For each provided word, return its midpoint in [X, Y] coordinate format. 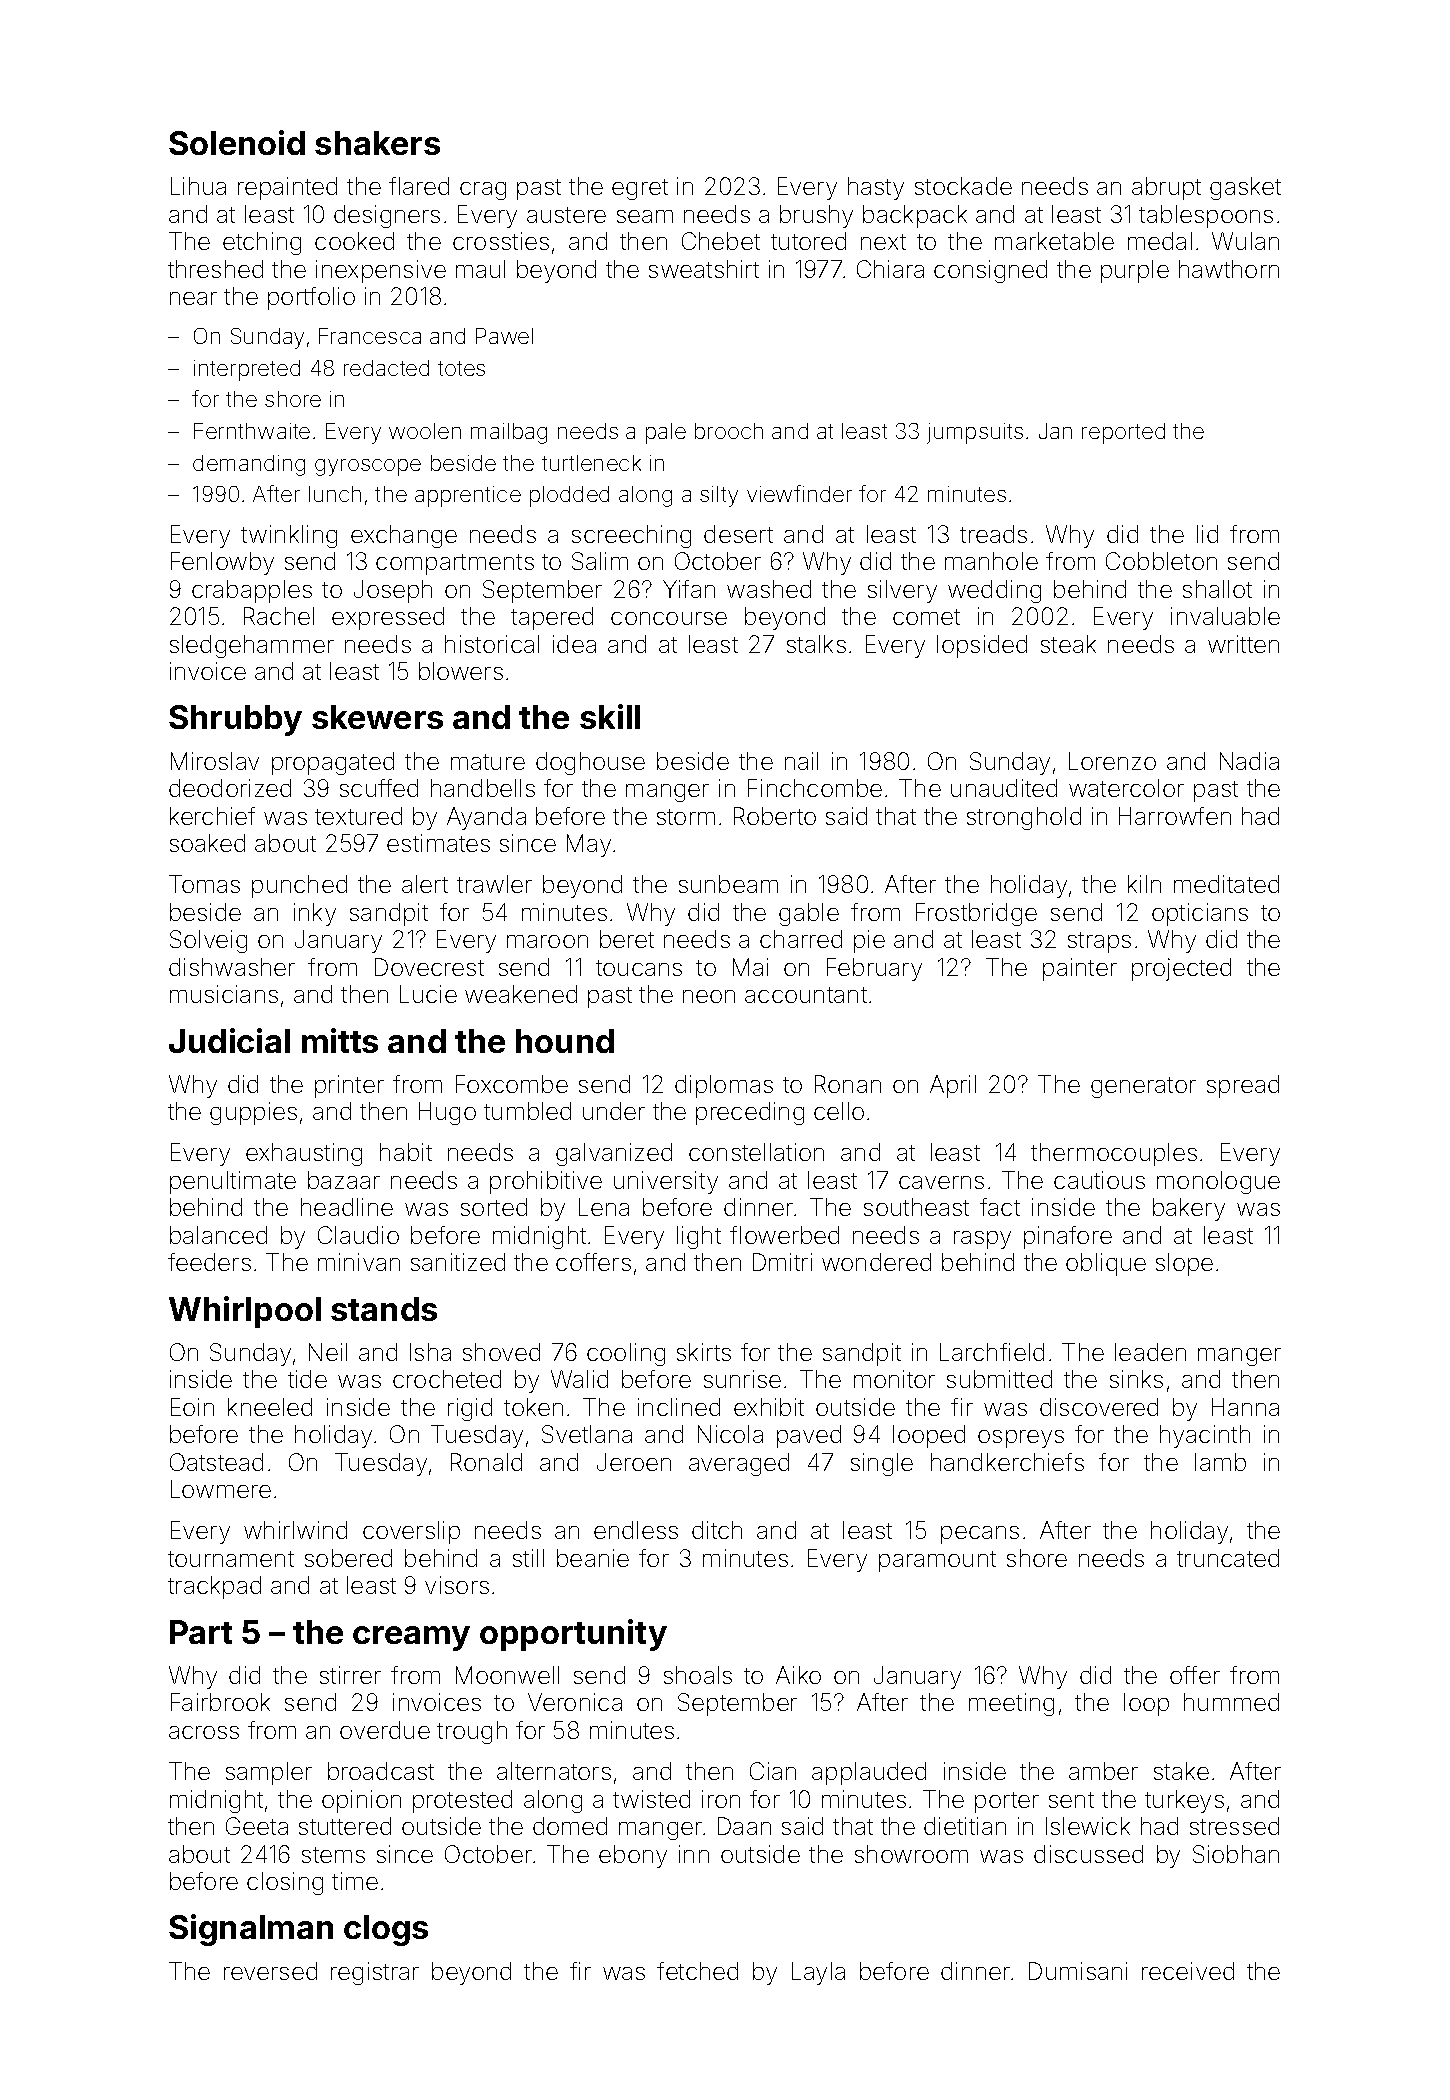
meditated [1226, 884]
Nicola [730, 1434]
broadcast [381, 1771]
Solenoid [237, 142]
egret [640, 189]
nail [801, 761]
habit [406, 1152]
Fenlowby [222, 563]
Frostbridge [976, 914]
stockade [963, 186]
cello [839, 1111]
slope [1184, 1264]
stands [384, 1309]
